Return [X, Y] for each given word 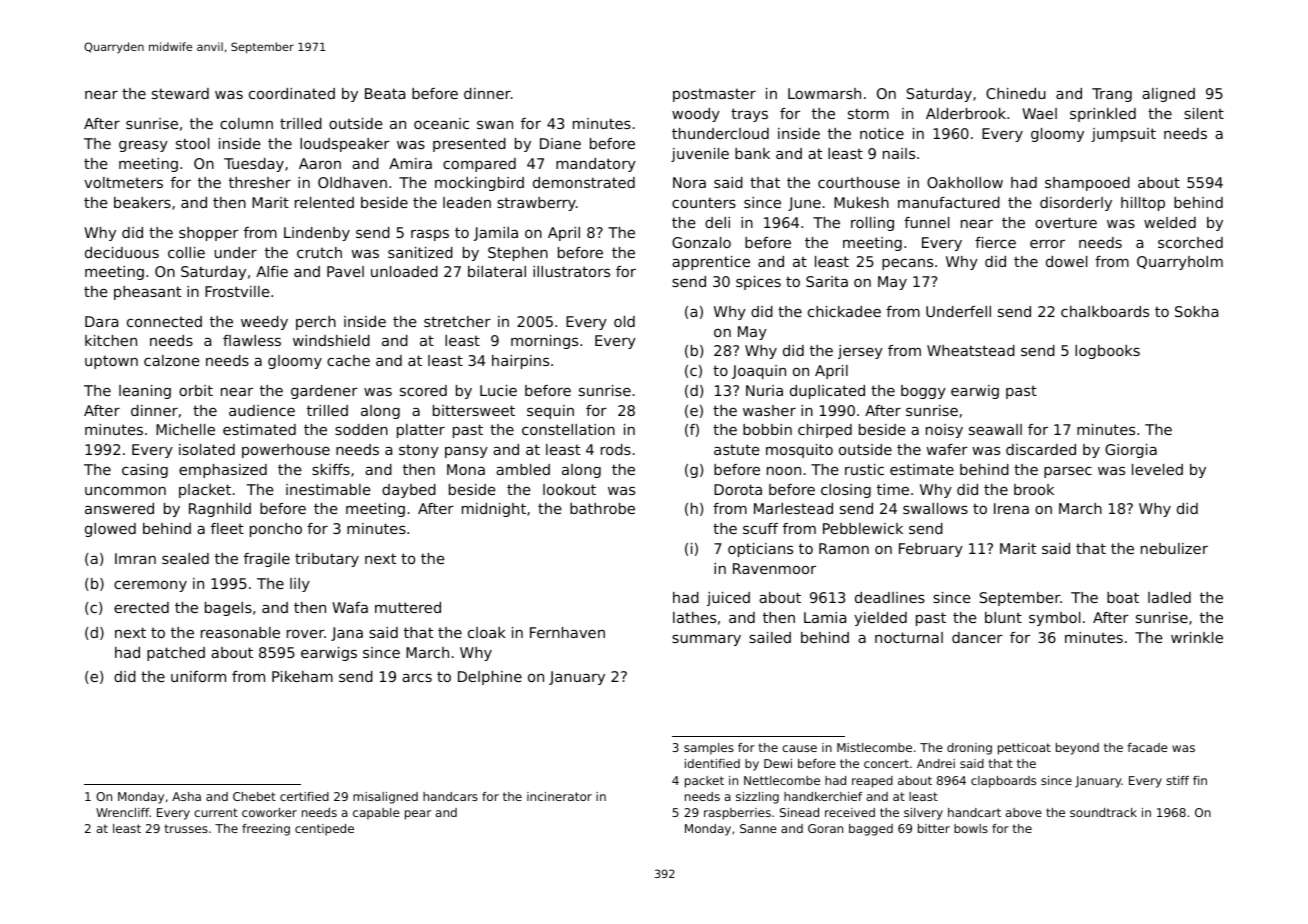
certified [304, 796]
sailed [770, 637]
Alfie [272, 271]
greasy [143, 146]
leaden [467, 202]
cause [799, 748]
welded [1170, 222]
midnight [494, 510]
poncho [276, 530]
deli [717, 222]
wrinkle [1197, 637]
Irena [1011, 508]
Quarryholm [1180, 263]
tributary [327, 560]
